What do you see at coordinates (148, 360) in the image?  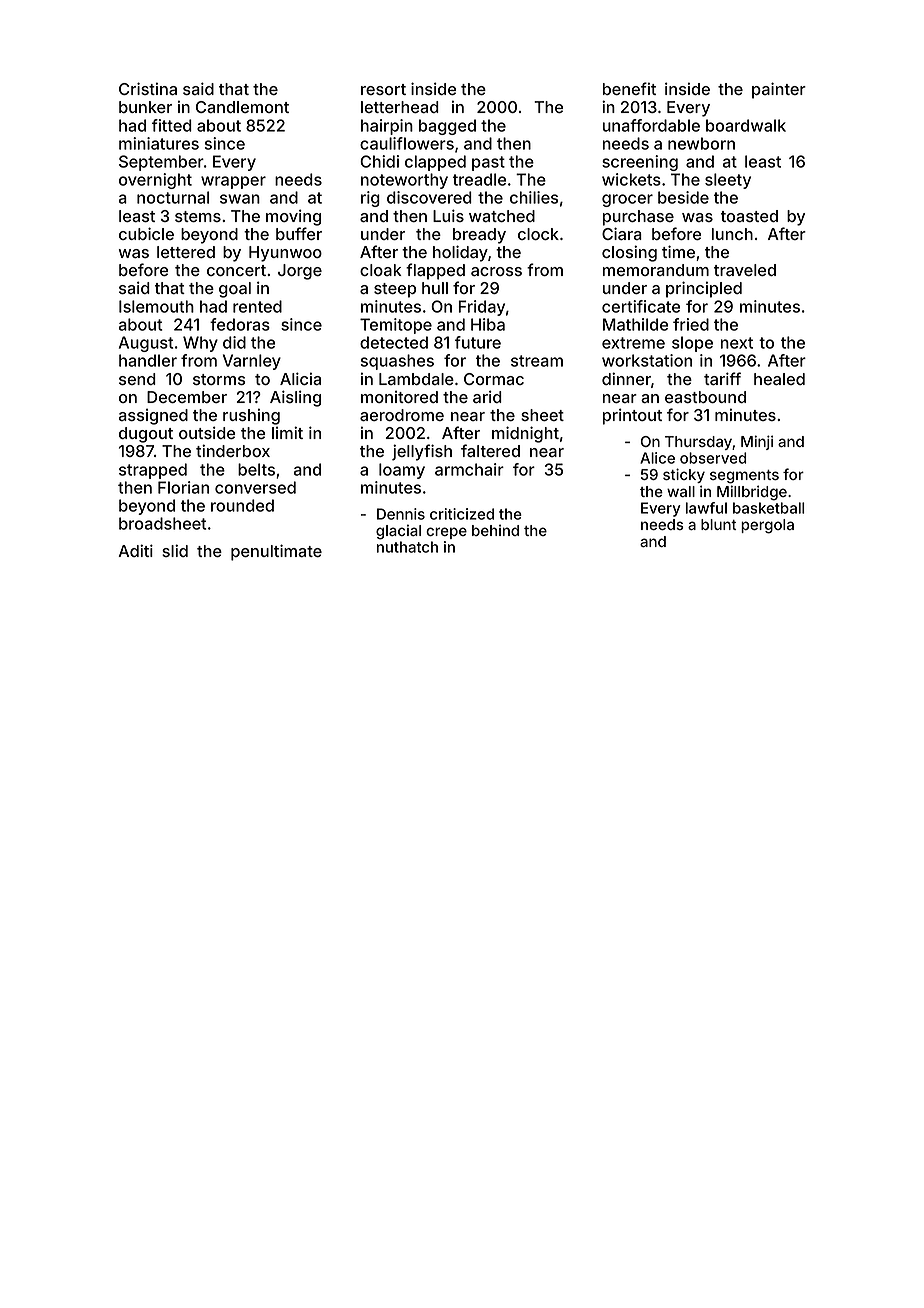 I see `handler` at bounding box center [148, 360].
